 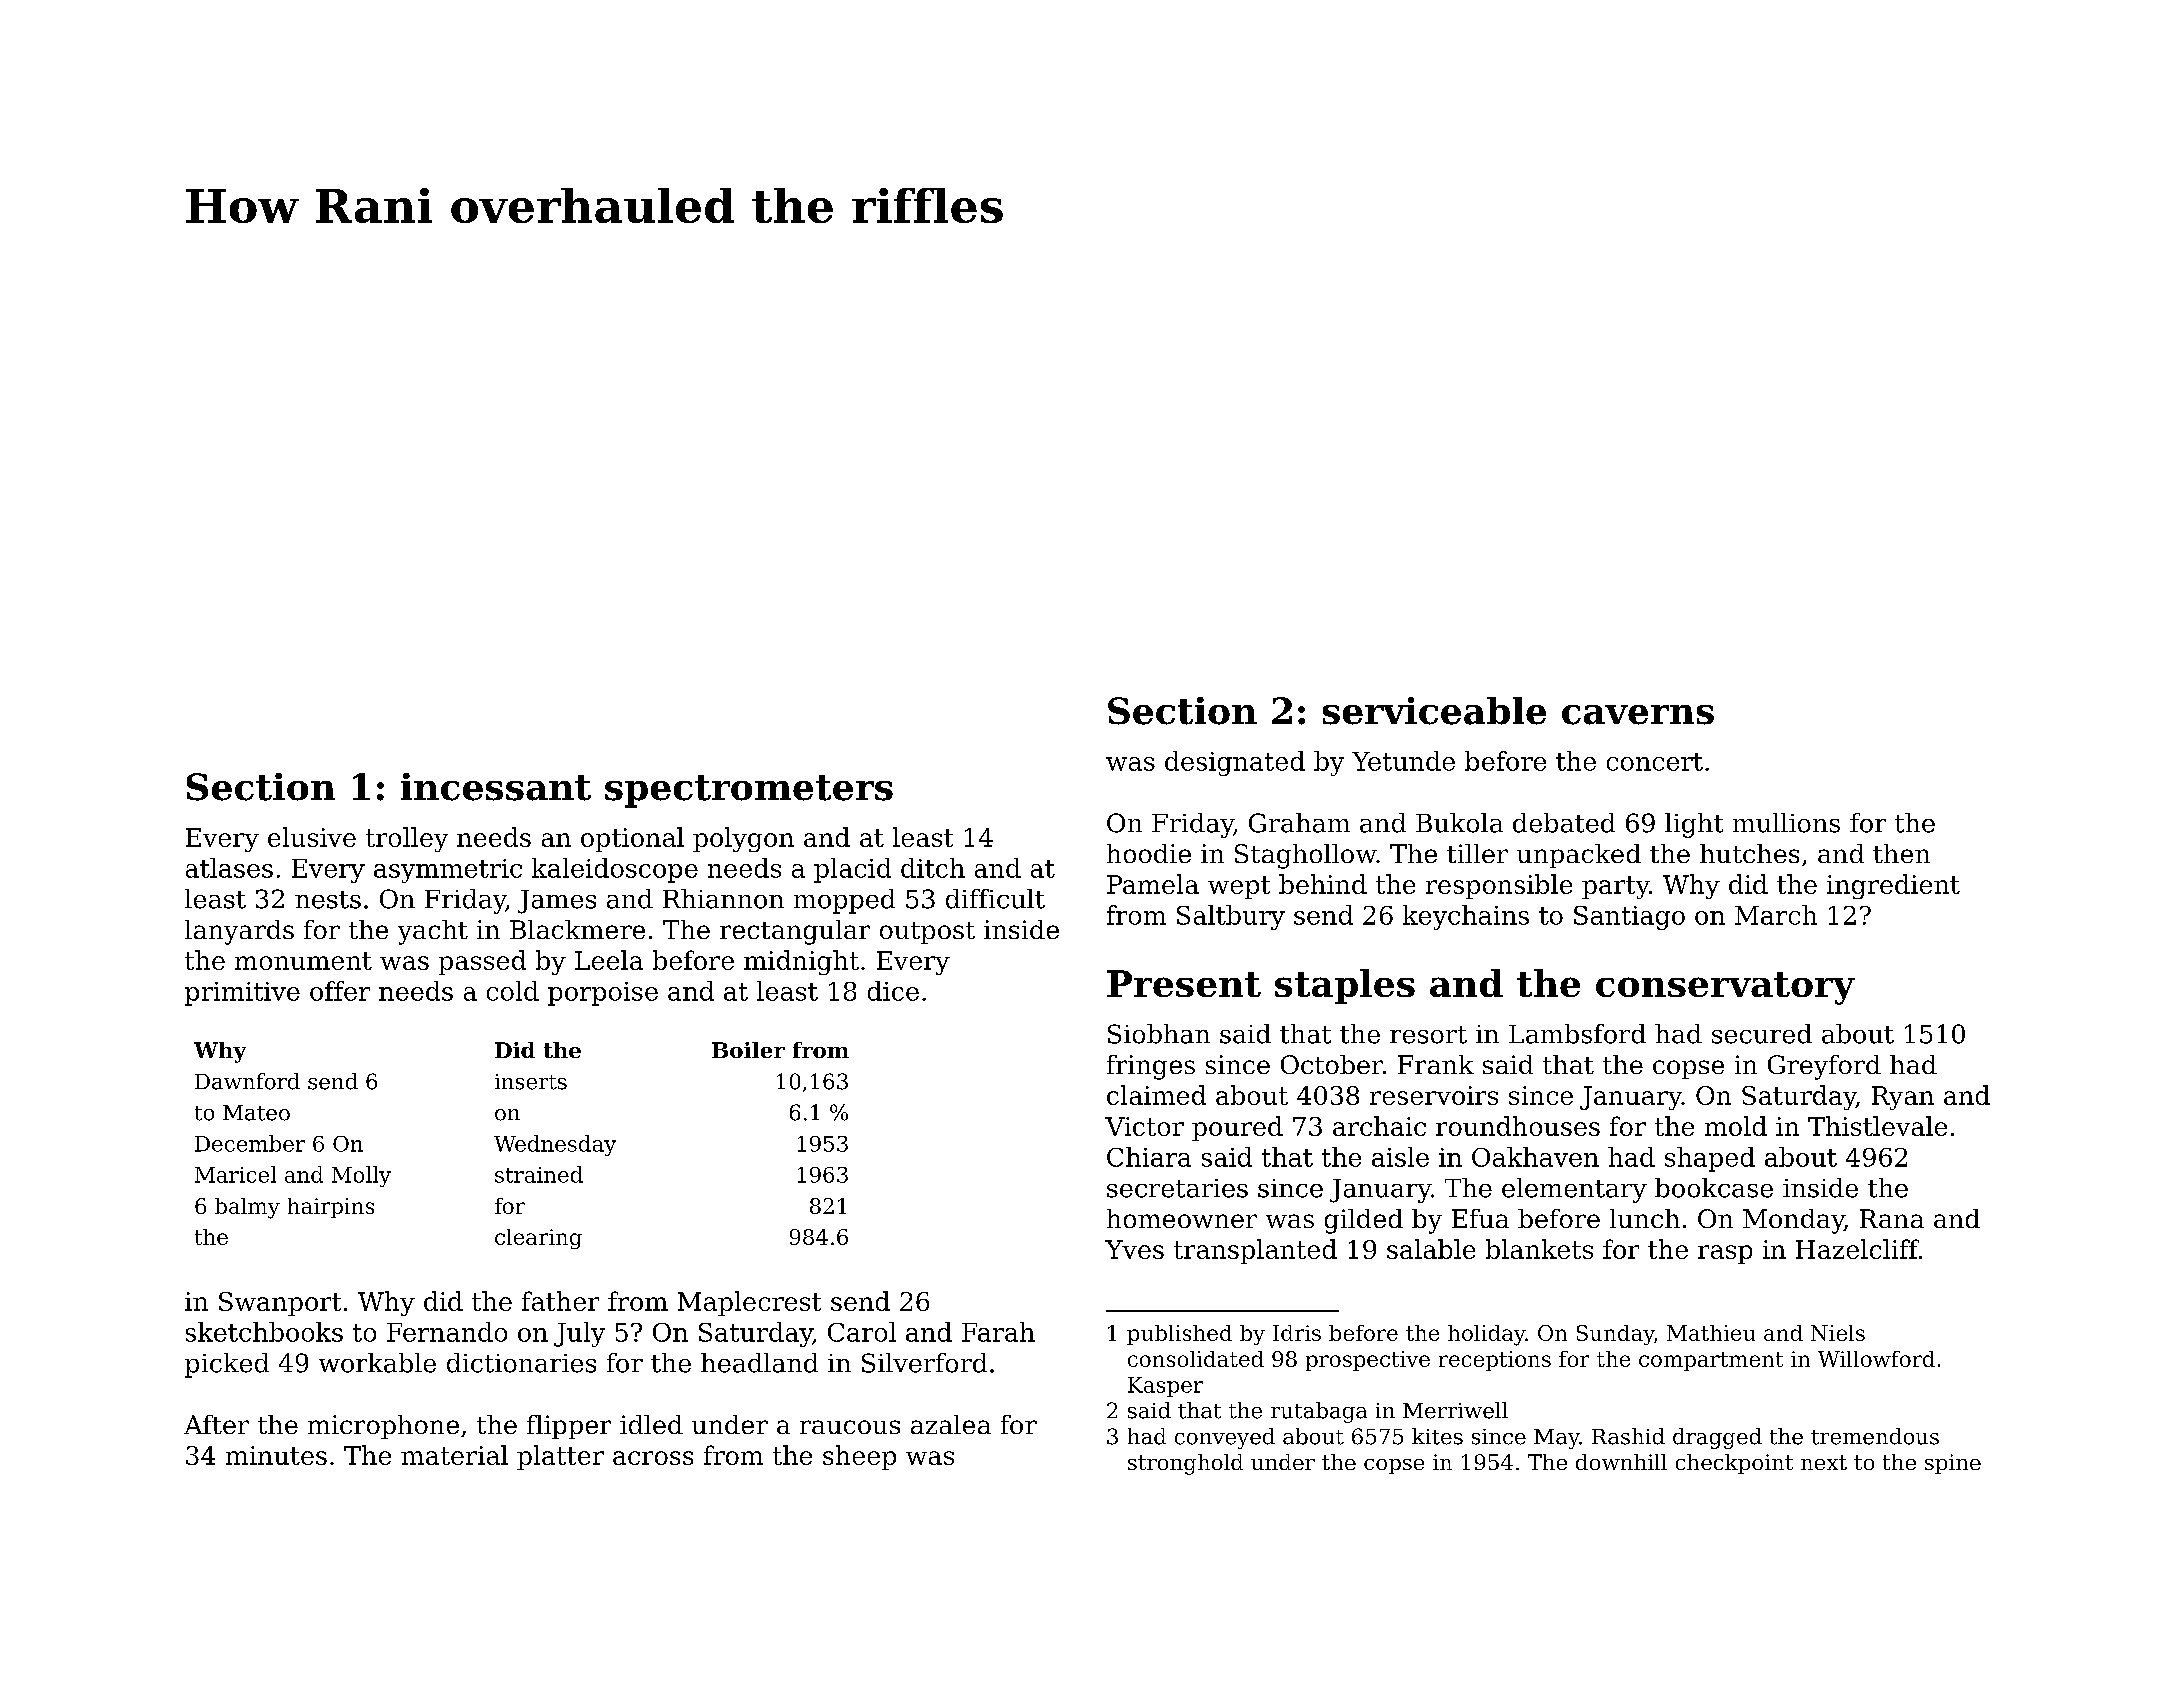 What do you see at coordinates (303, 961) in the document?
I see `monument` at bounding box center [303, 961].
